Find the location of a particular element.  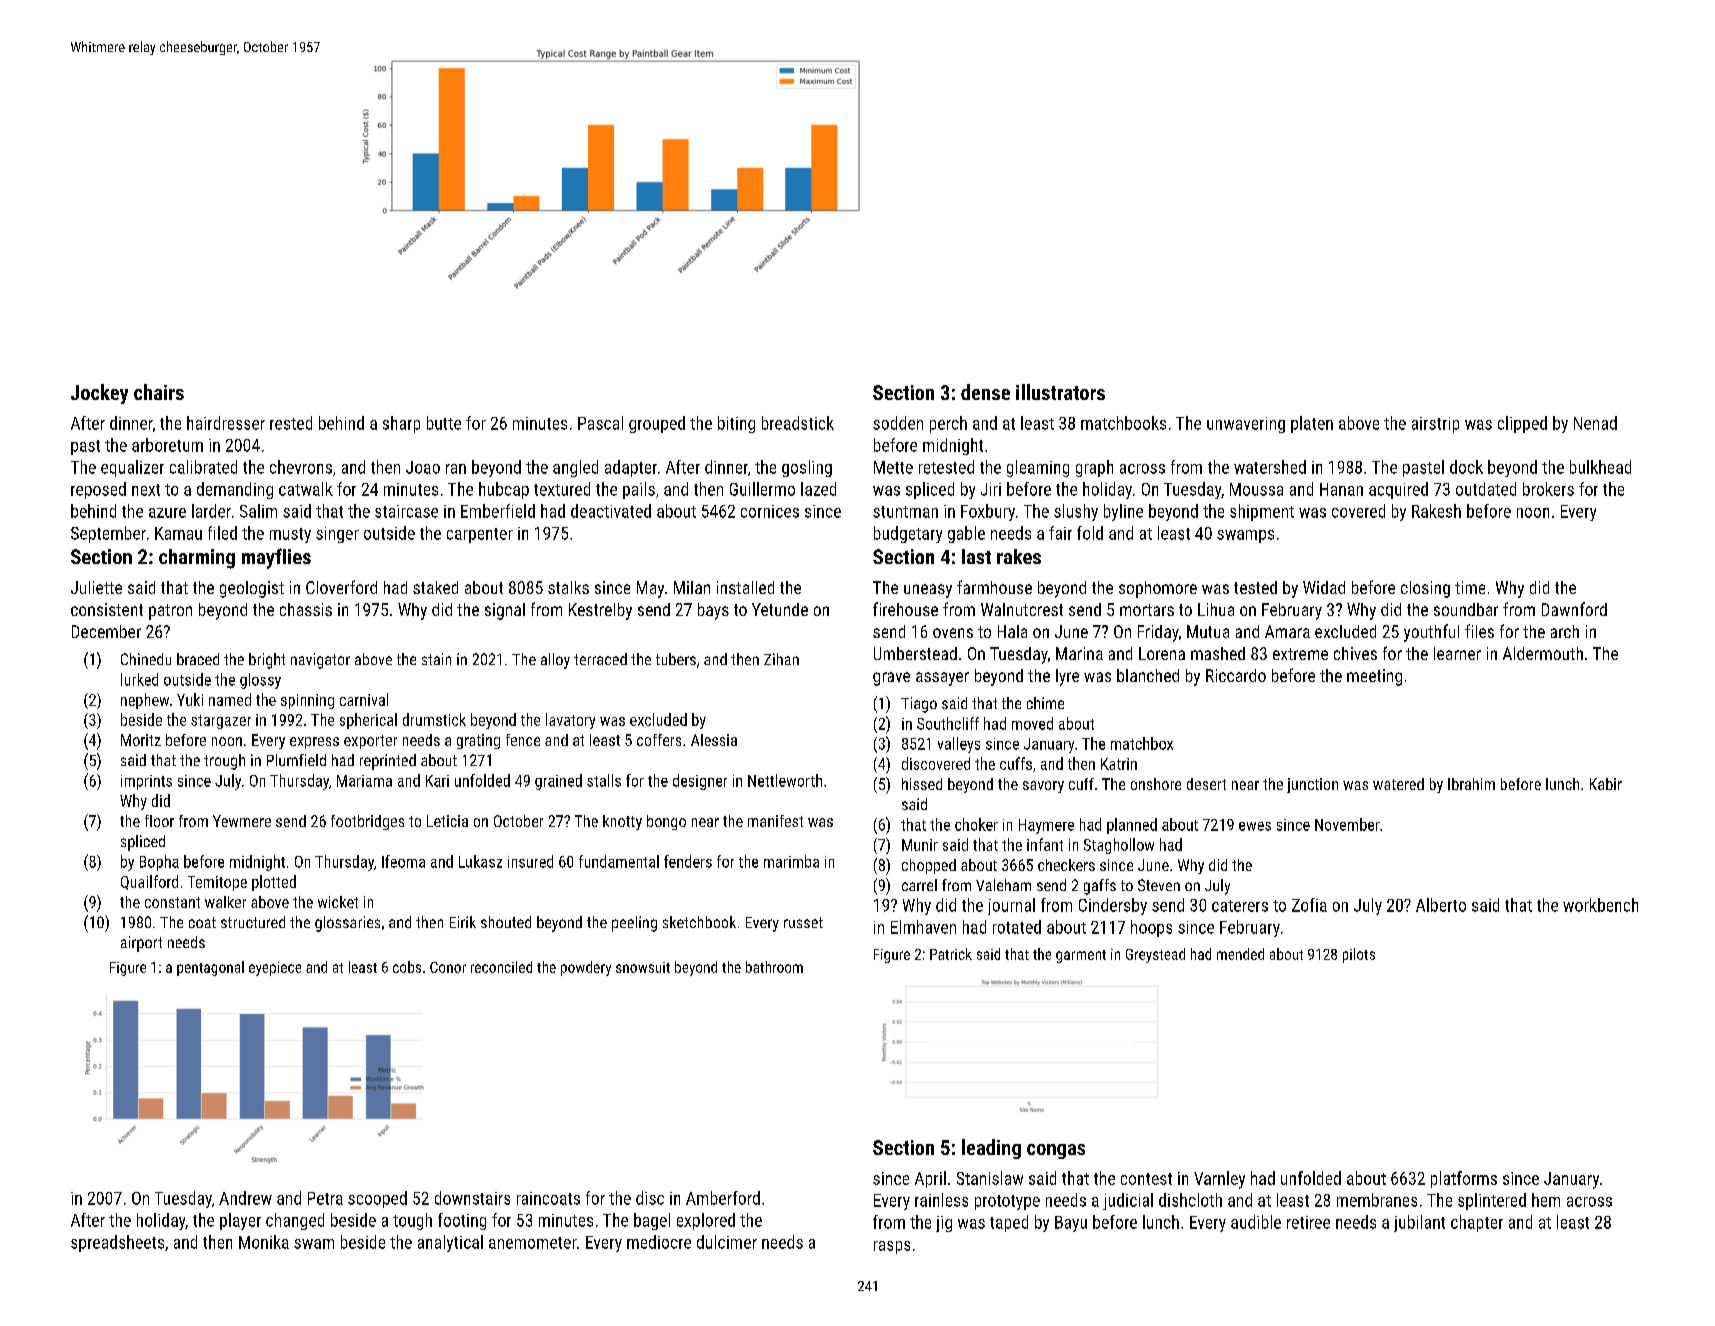

Patrick is located at coordinates (951, 954).
